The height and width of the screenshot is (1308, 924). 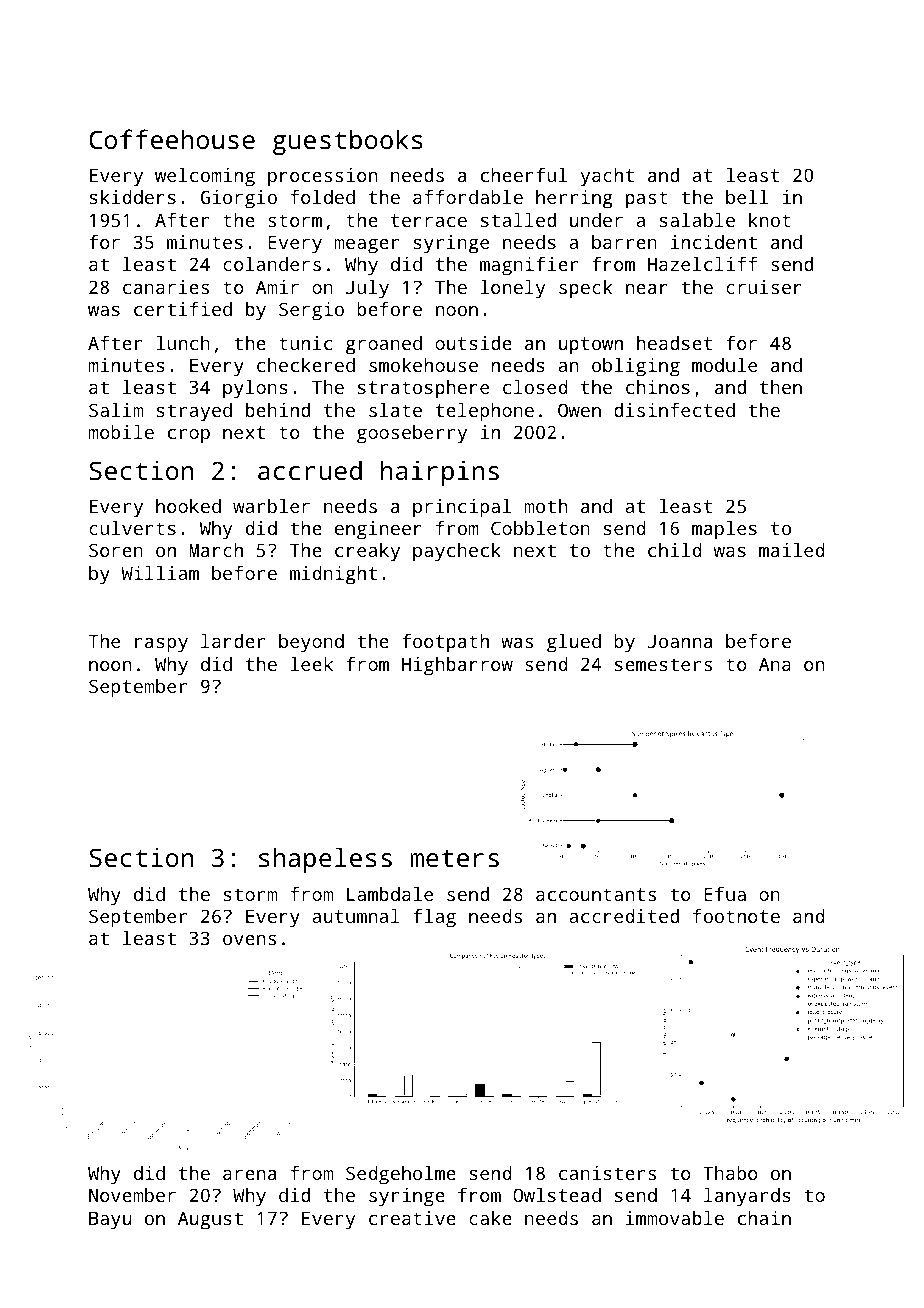 I want to click on guestbooks, so click(x=348, y=142).
